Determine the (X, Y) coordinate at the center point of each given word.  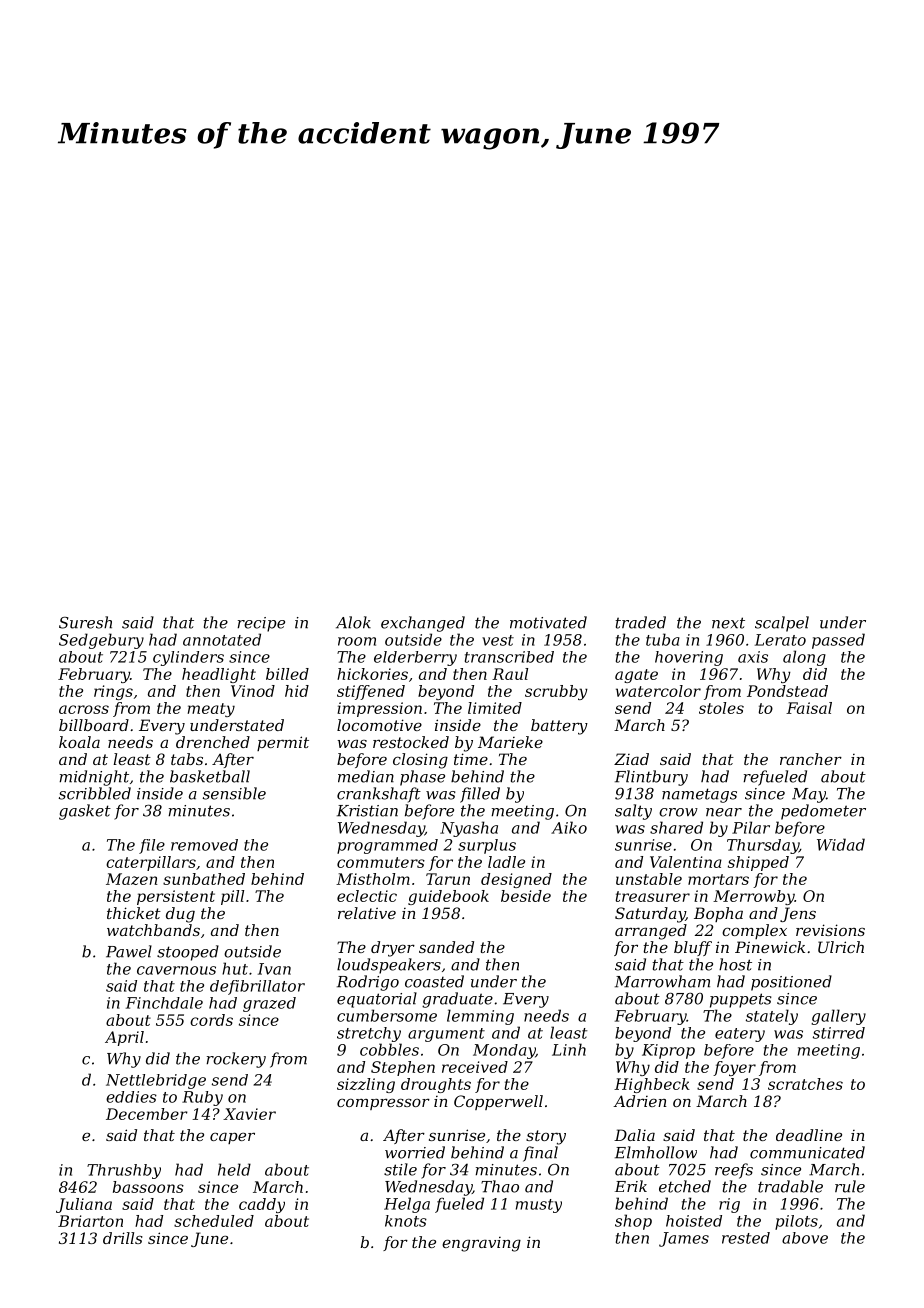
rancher (811, 759)
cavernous (176, 970)
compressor (383, 1104)
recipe (261, 624)
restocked (411, 742)
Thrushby (124, 1171)
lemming (480, 1017)
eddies (131, 1097)
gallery (838, 1017)
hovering (689, 658)
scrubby (556, 692)
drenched (213, 742)
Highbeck (652, 1085)
